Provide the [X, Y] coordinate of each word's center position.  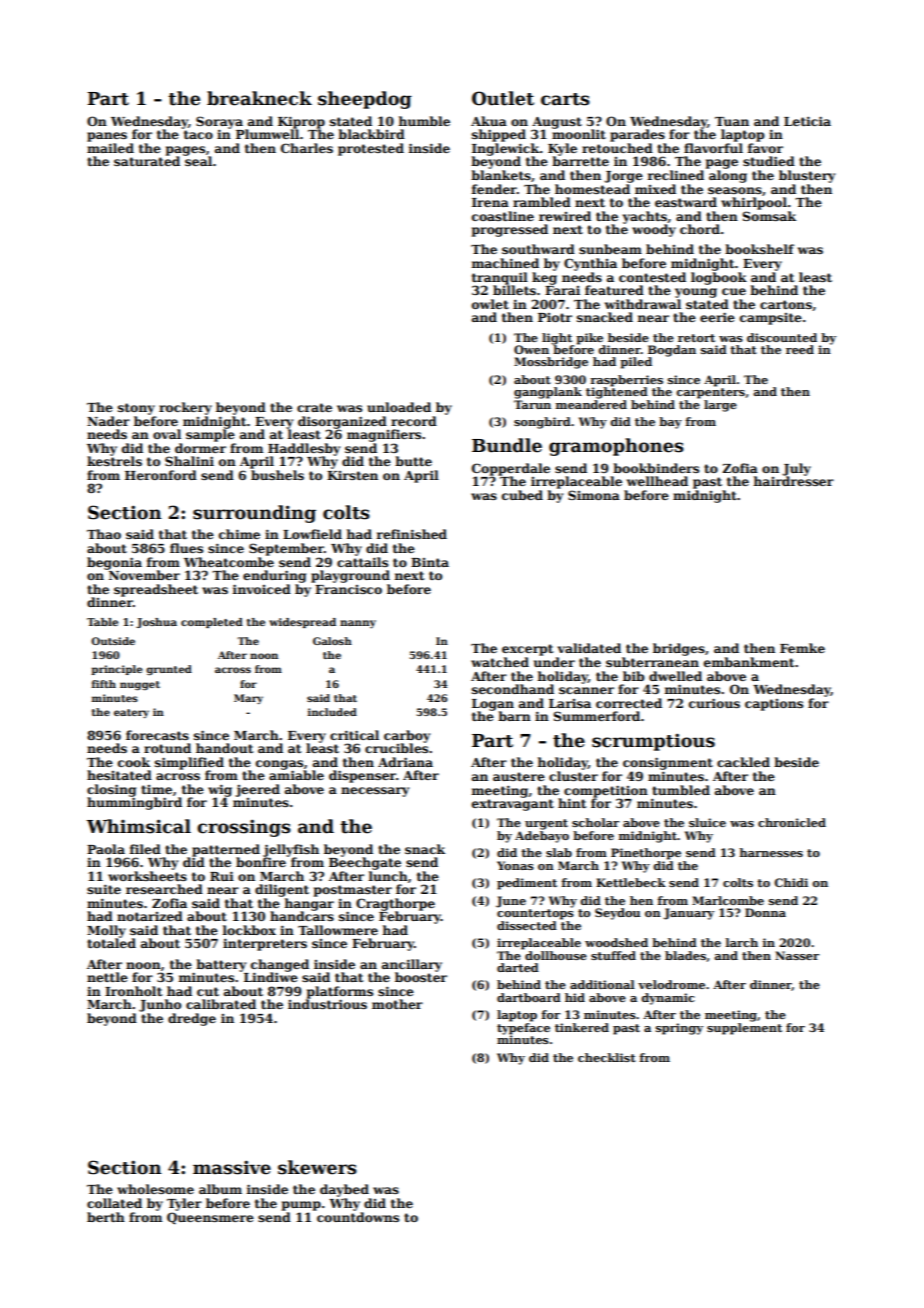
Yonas [515, 865]
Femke [802, 648]
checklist [607, 1057]
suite [104, 889]
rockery [185, 408]
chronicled [792, 822]
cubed [522, 495]
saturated [147, 161]
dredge [192, 1019]
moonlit [579, 134]
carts [565, 99]
